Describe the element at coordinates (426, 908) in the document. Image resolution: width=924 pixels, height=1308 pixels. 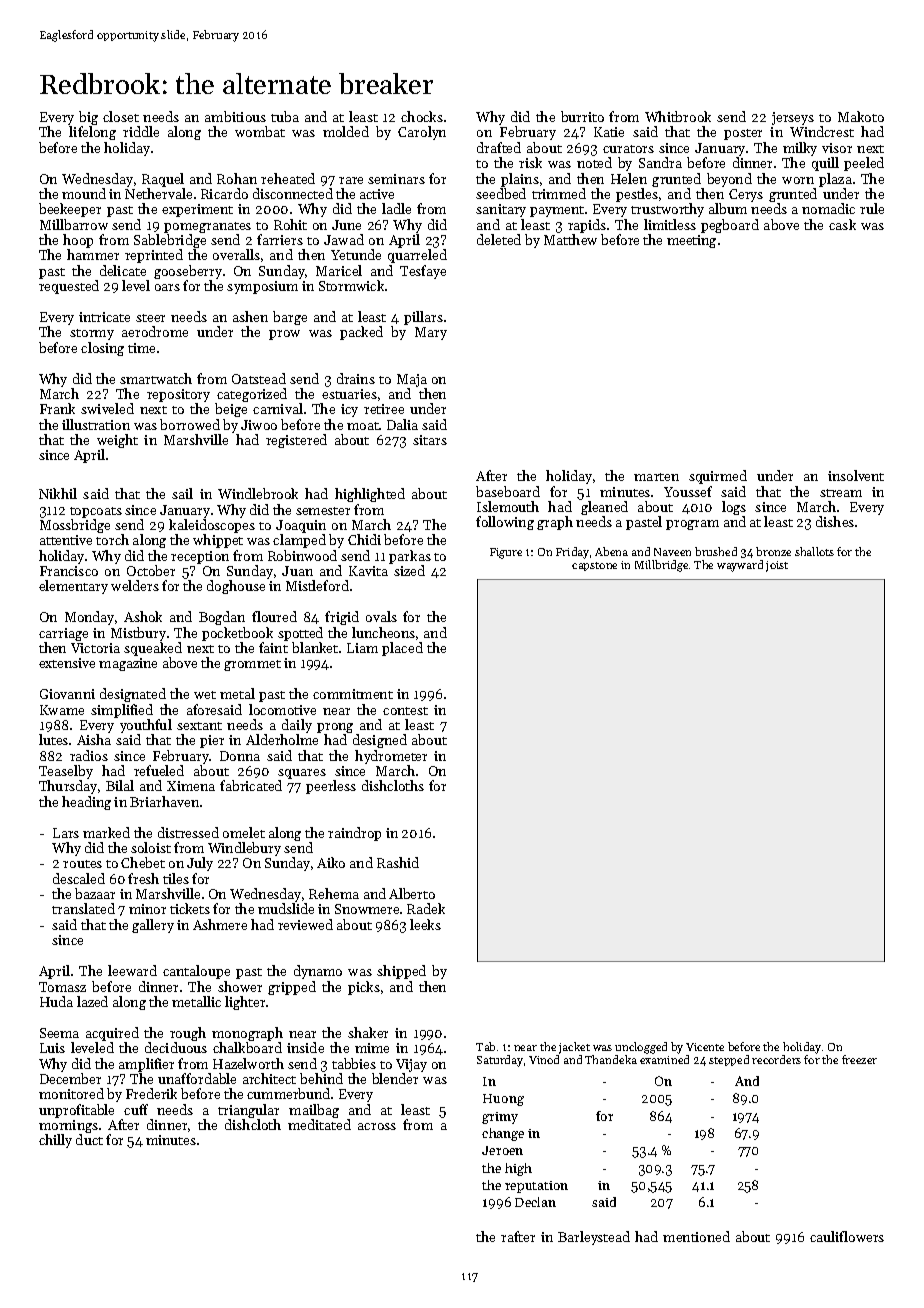
I see `Radek` at that location.
